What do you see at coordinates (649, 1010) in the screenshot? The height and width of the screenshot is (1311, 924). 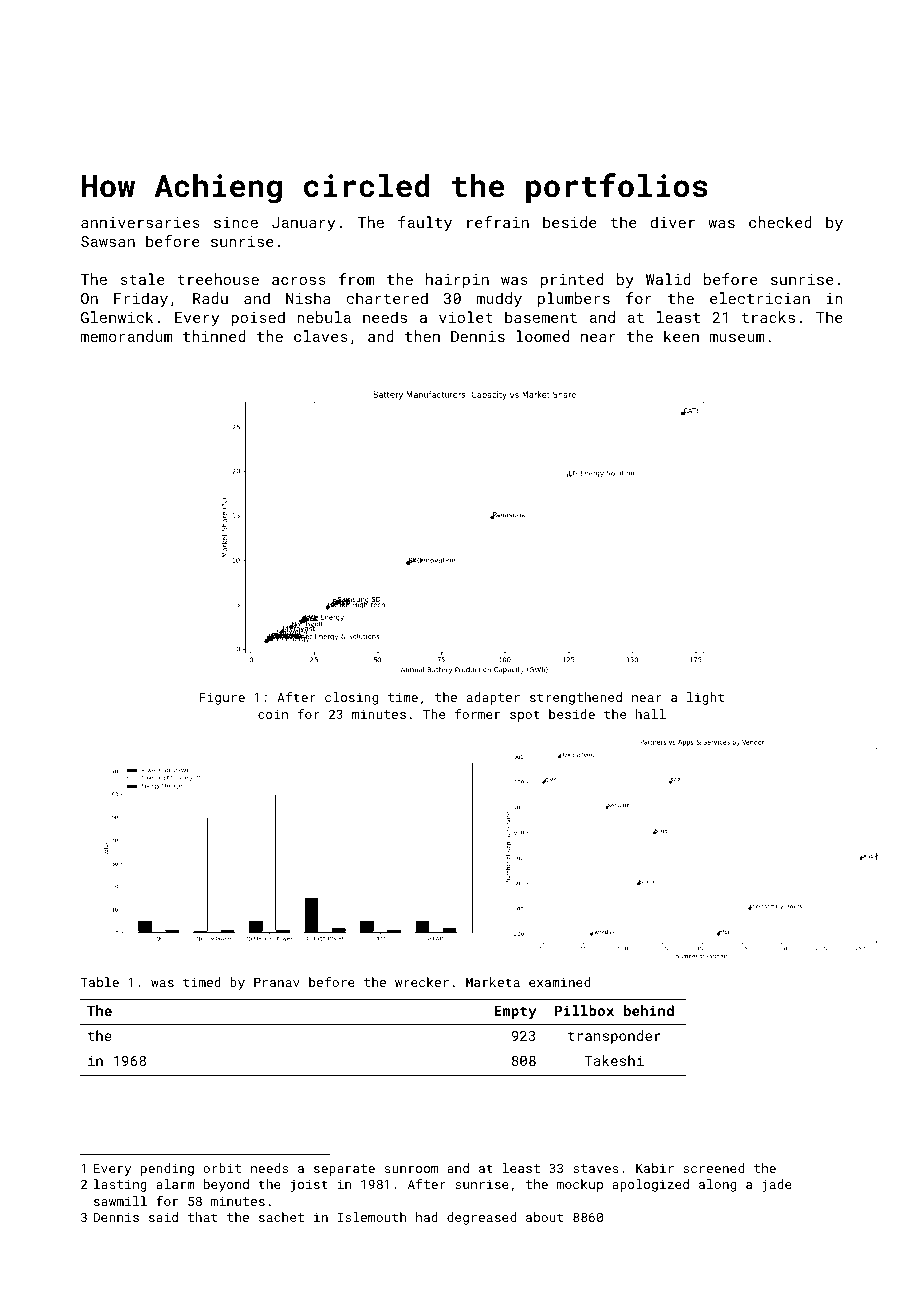 I see `behind` at bounding box center [649, 1010].
